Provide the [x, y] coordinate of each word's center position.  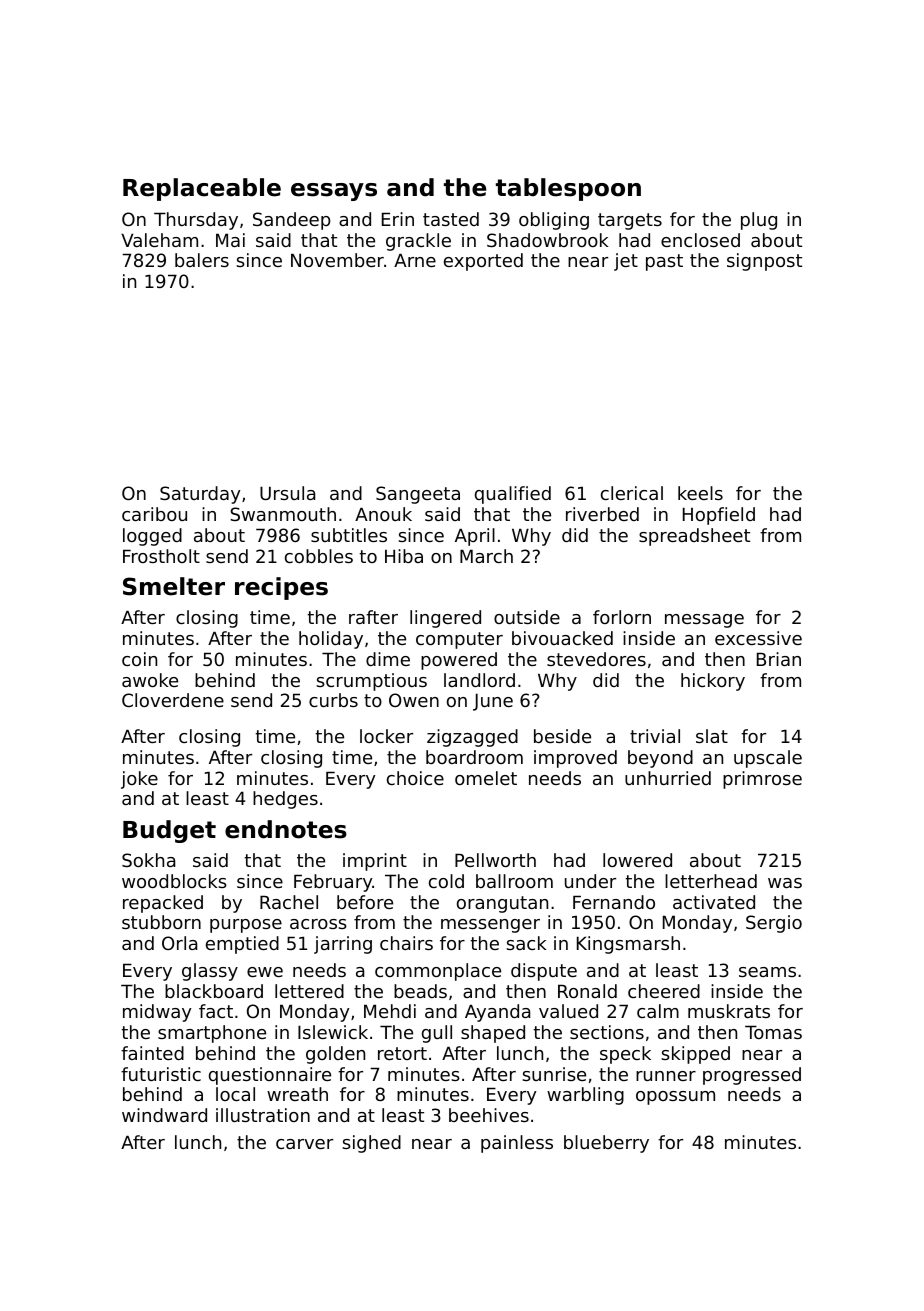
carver [304, 1144]
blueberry [606, 1144]
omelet [486, 778]
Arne [415, 260]
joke [139, 780]
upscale [768, 759]
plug [759, 221]
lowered [637, 860]
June [493, 702]
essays [334, 192]
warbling [585, 1096]
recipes [281, 588]
